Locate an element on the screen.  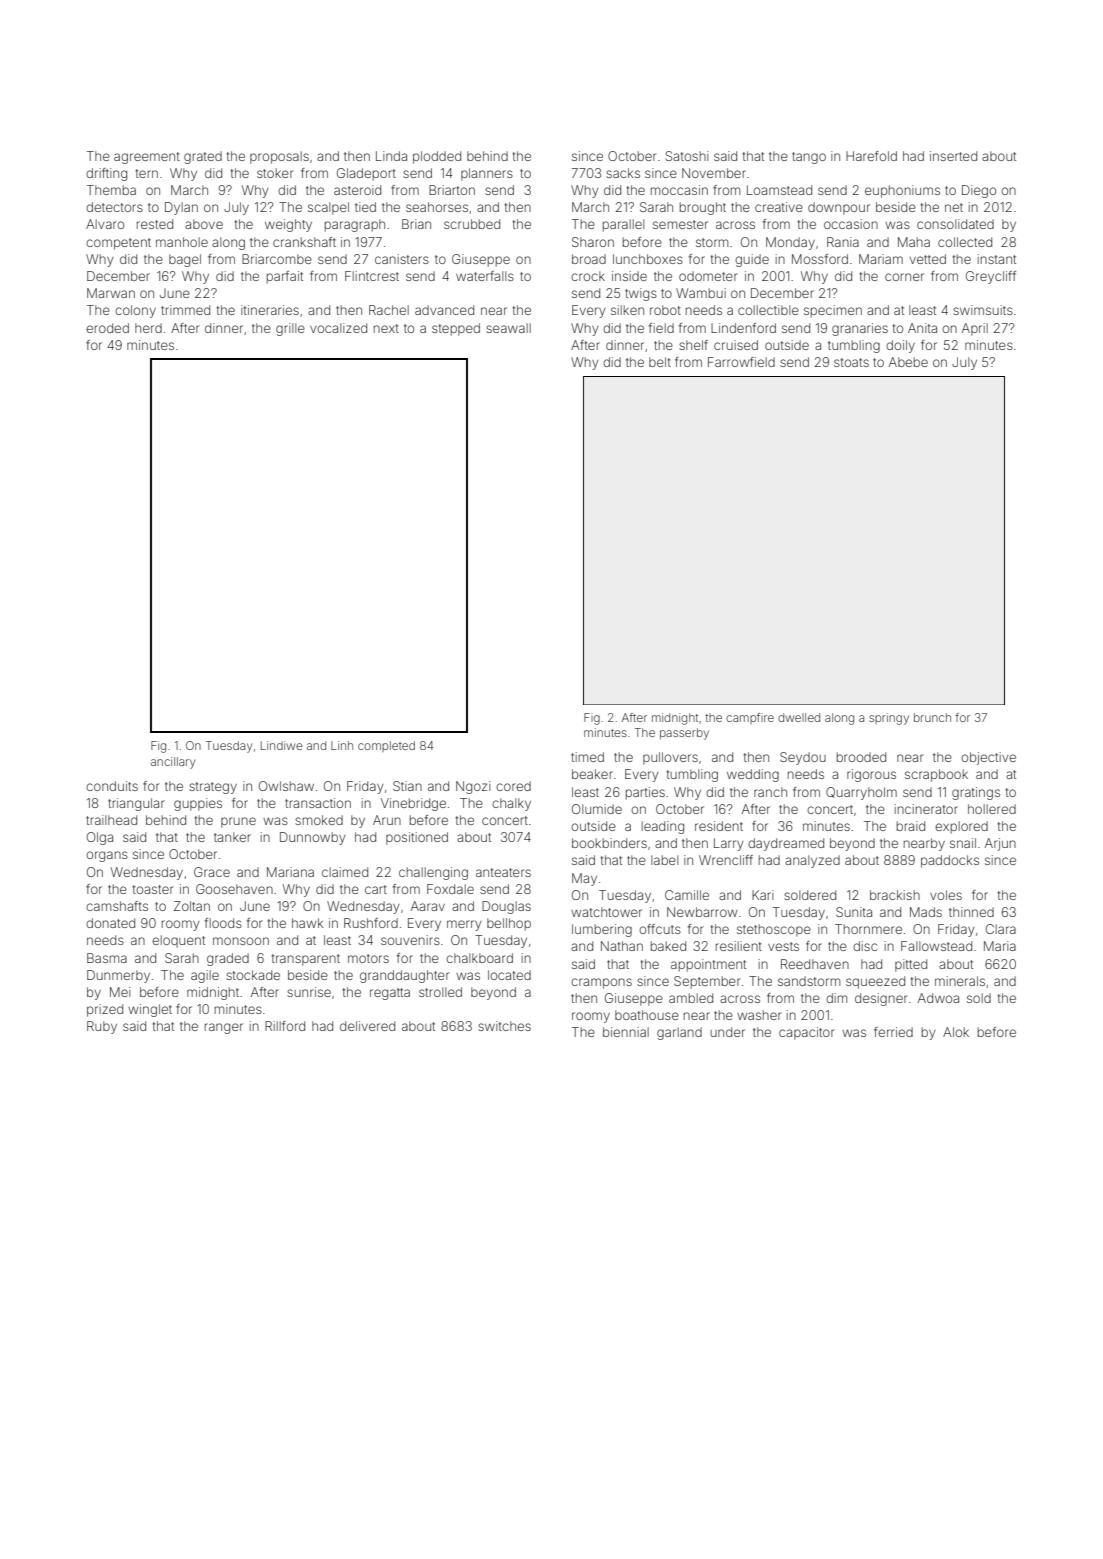
planners is located at coordinates (487, 174).
